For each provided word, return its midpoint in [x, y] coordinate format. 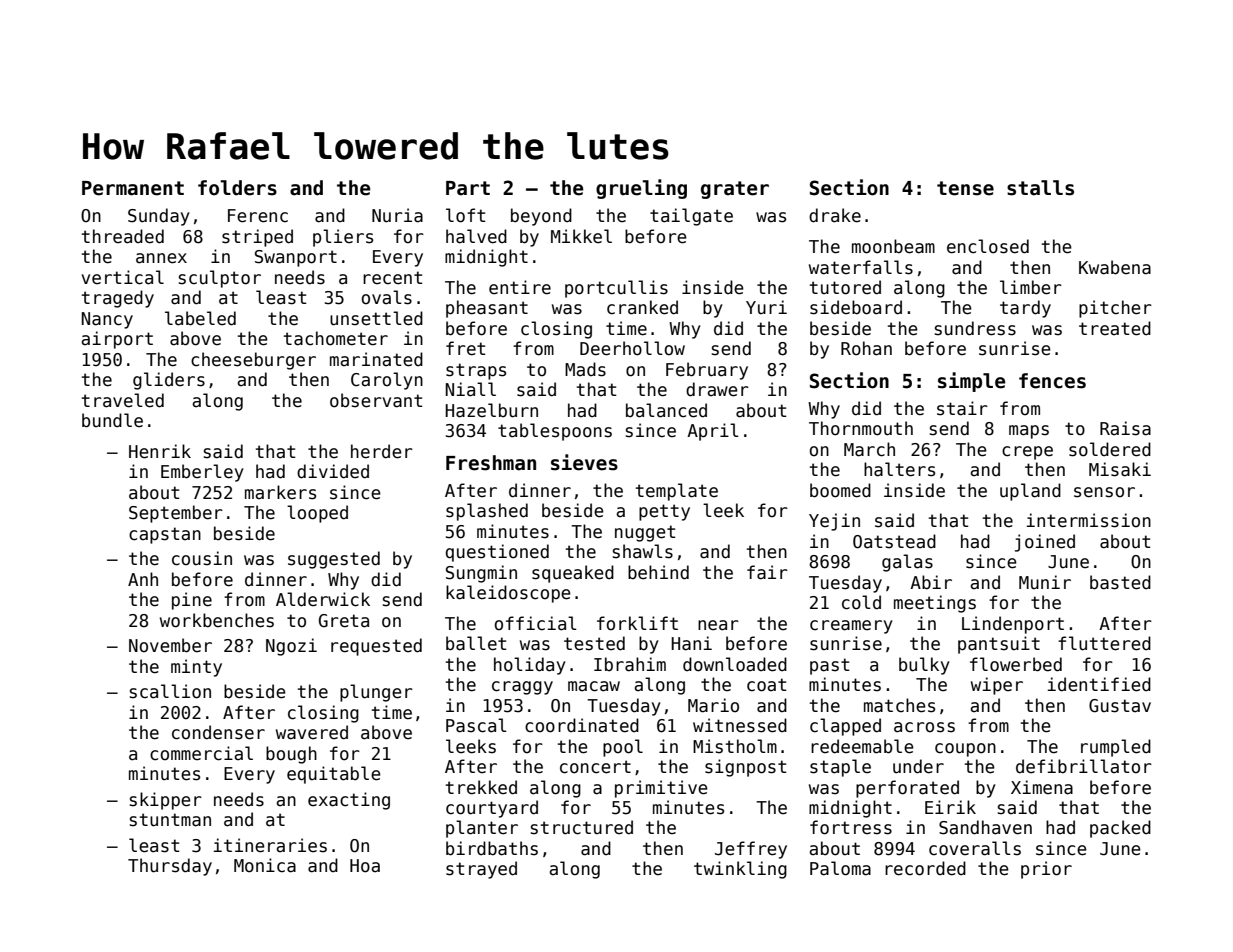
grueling [641, 189]
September [176, 514]
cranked [642, 307]
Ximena [1042, 787]
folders [237, 188]
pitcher [1115, 309]
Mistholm [735, 746]
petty [664, 512]
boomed [840, 490]
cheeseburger [253, 361]
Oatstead [894, 541]
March [869, 449]
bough [291, 755]
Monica [265, 865]
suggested [334, 560]
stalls [1040, 188]
